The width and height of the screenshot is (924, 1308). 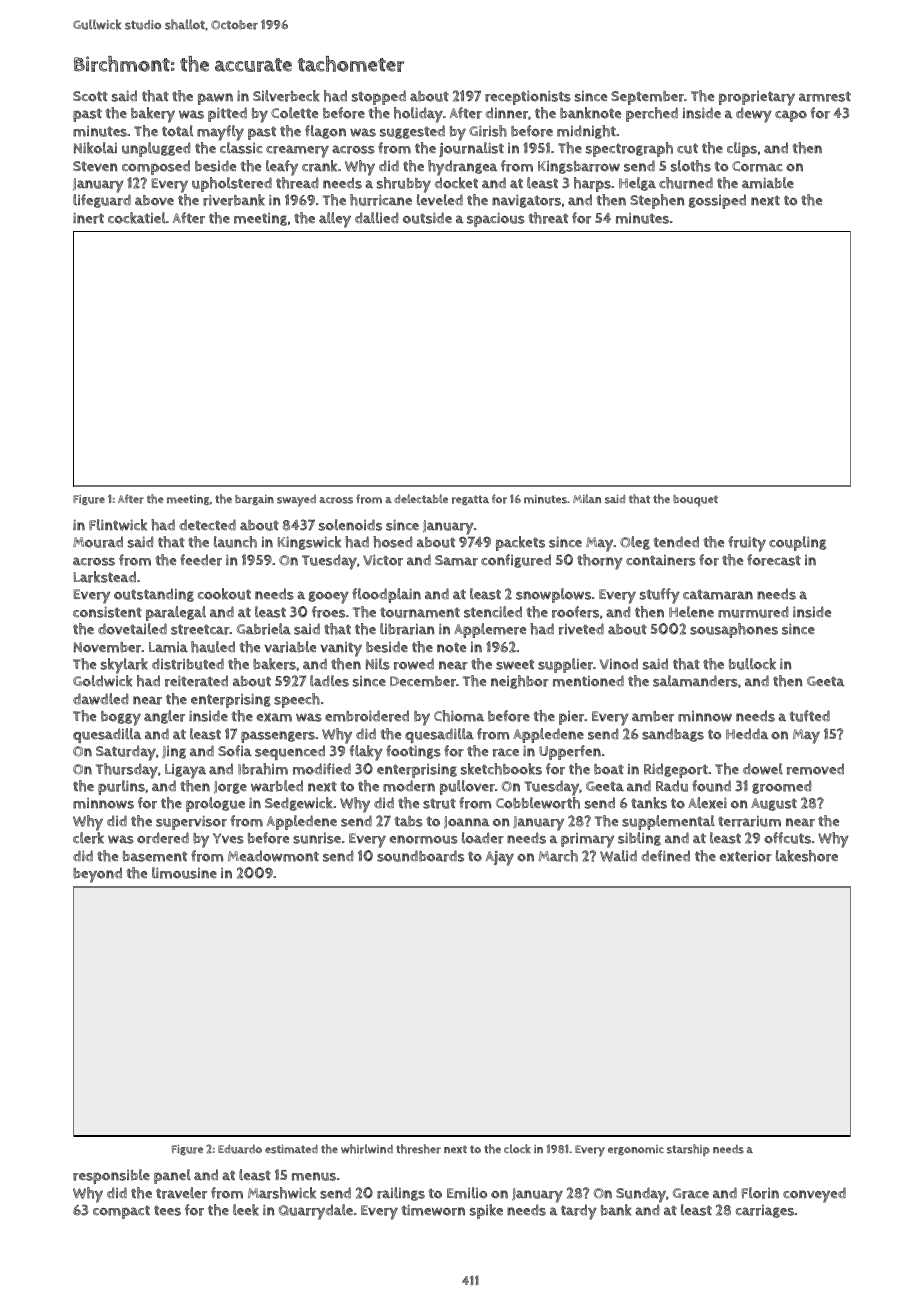 What do you see at coordinates (470, 500) in the screenshot?
I see `regatta` at bounding box center [470, 500].
